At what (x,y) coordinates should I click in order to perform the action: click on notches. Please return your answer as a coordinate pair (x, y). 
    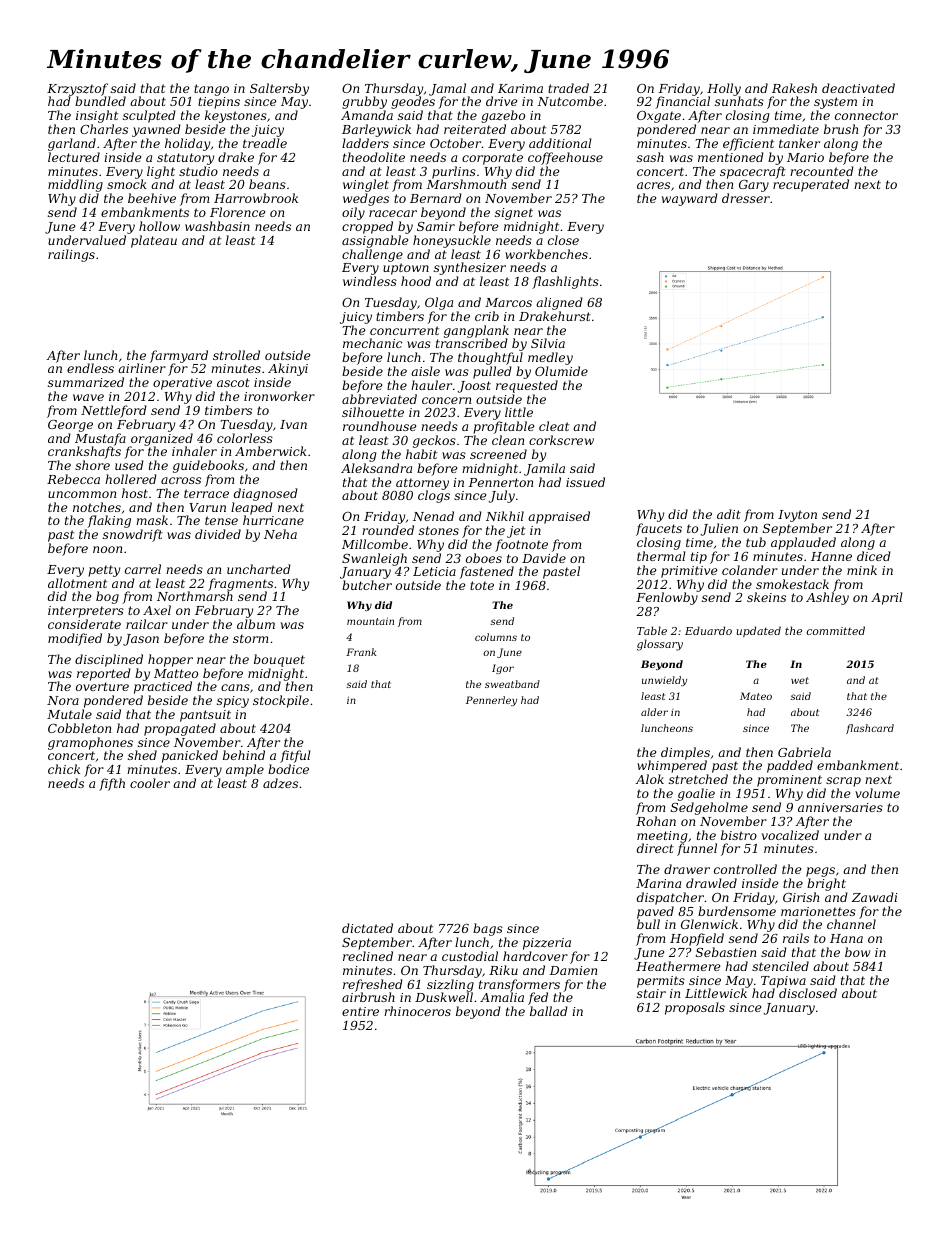
    Looking at the image, I should click on (97, 507).
